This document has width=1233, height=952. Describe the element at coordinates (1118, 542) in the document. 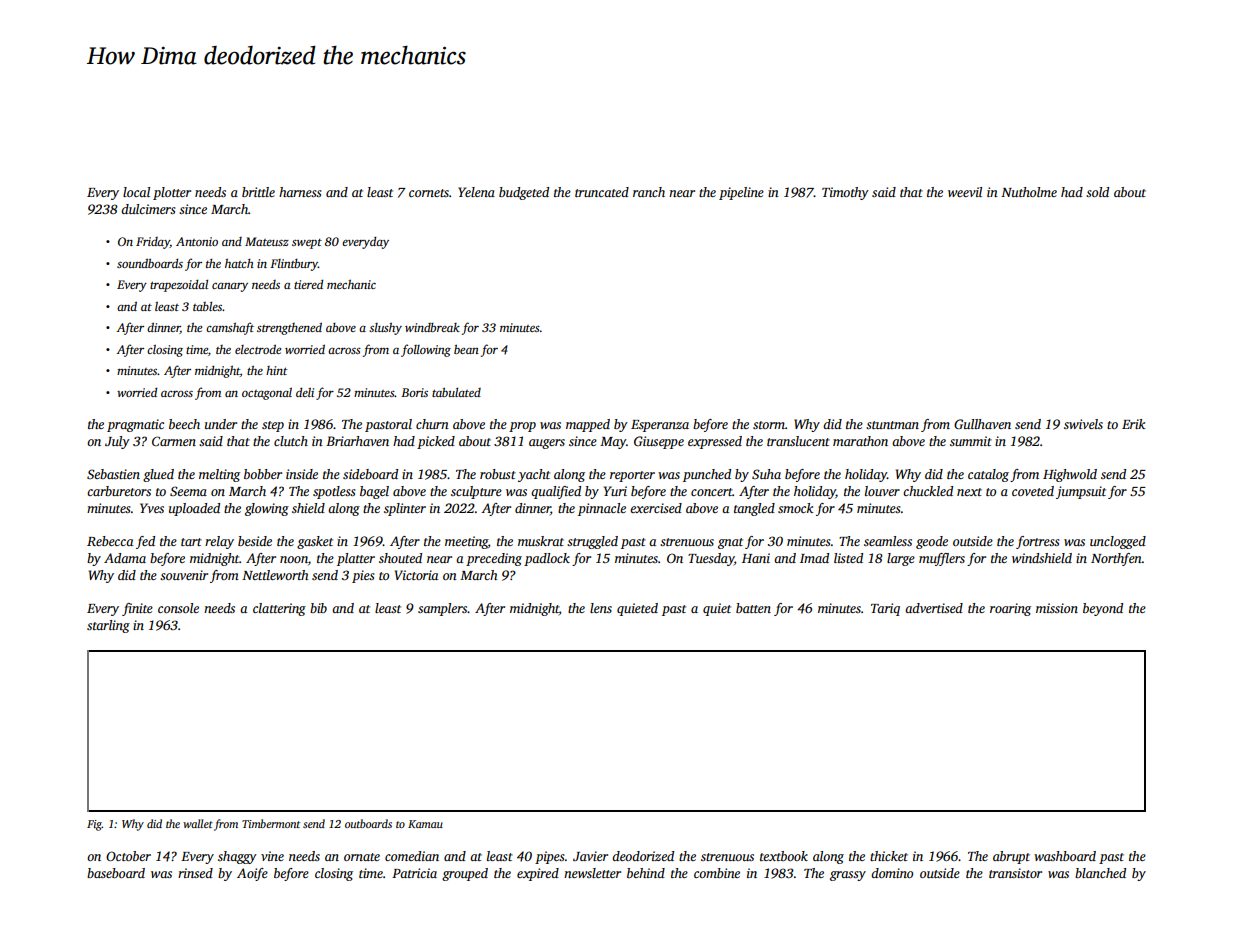

I see `unclogged` at that location.
